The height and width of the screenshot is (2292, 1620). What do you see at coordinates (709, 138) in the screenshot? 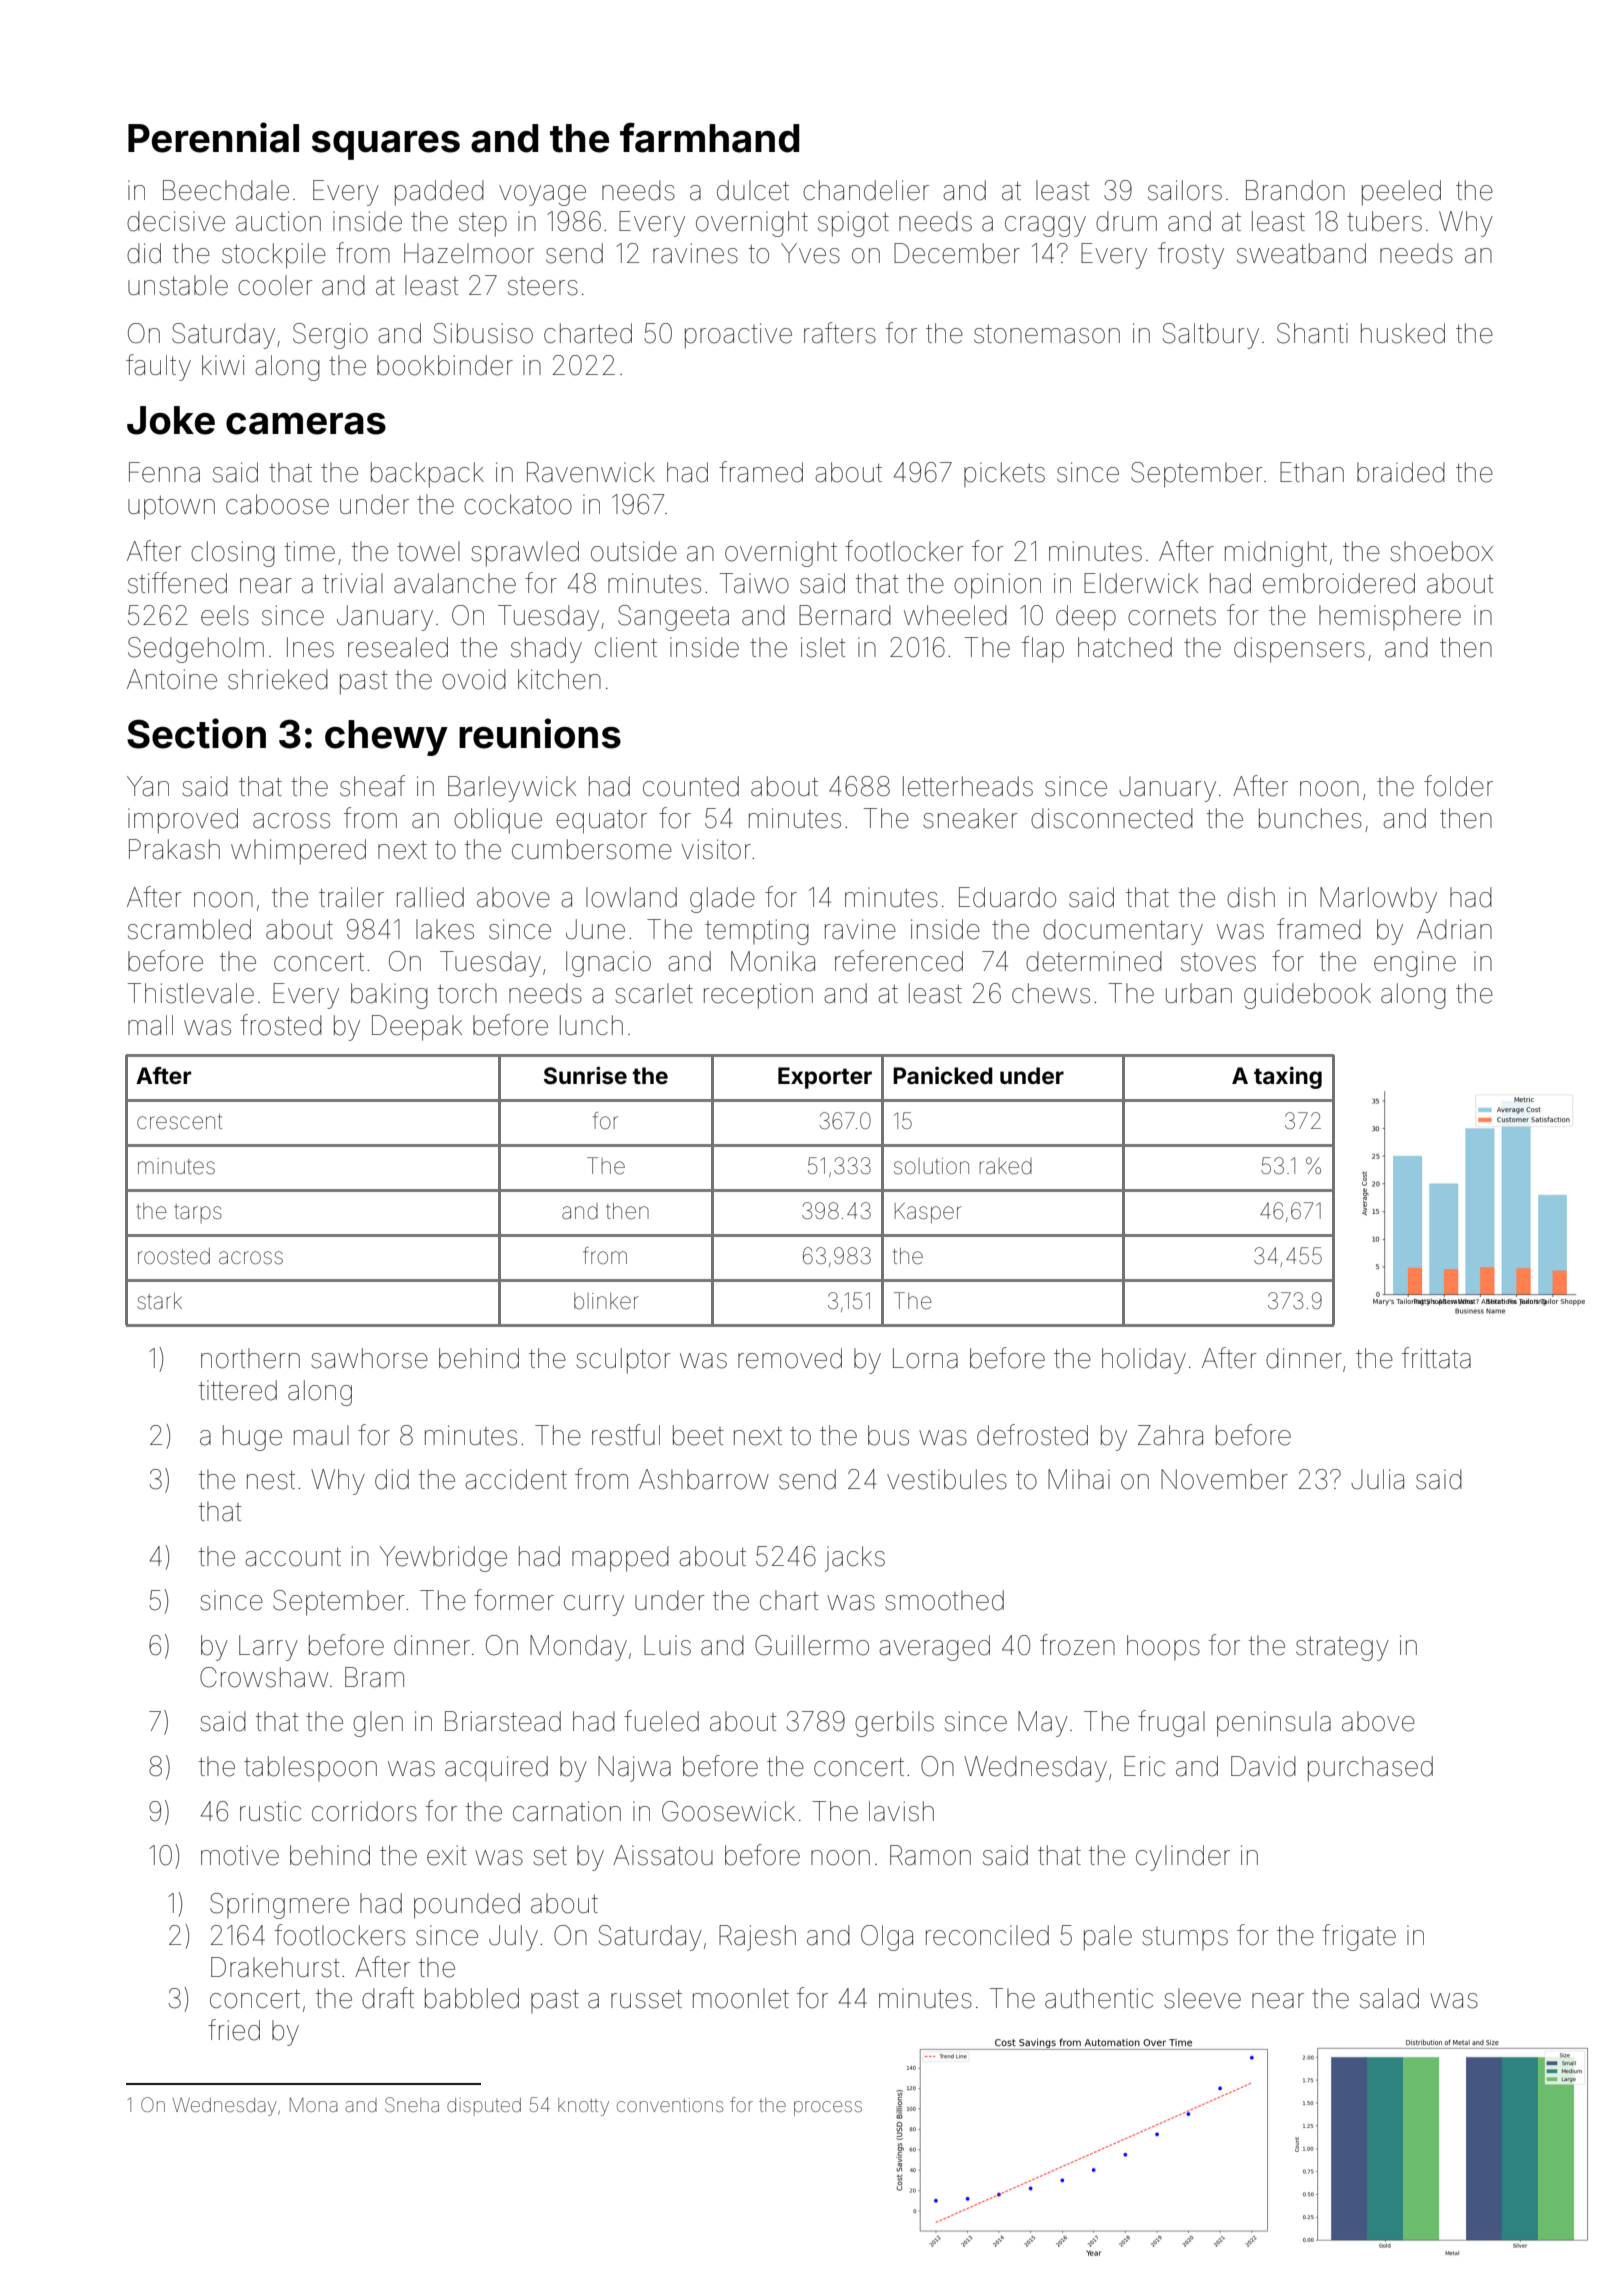
I see `farmhand` at bounding box center [709, 138].
